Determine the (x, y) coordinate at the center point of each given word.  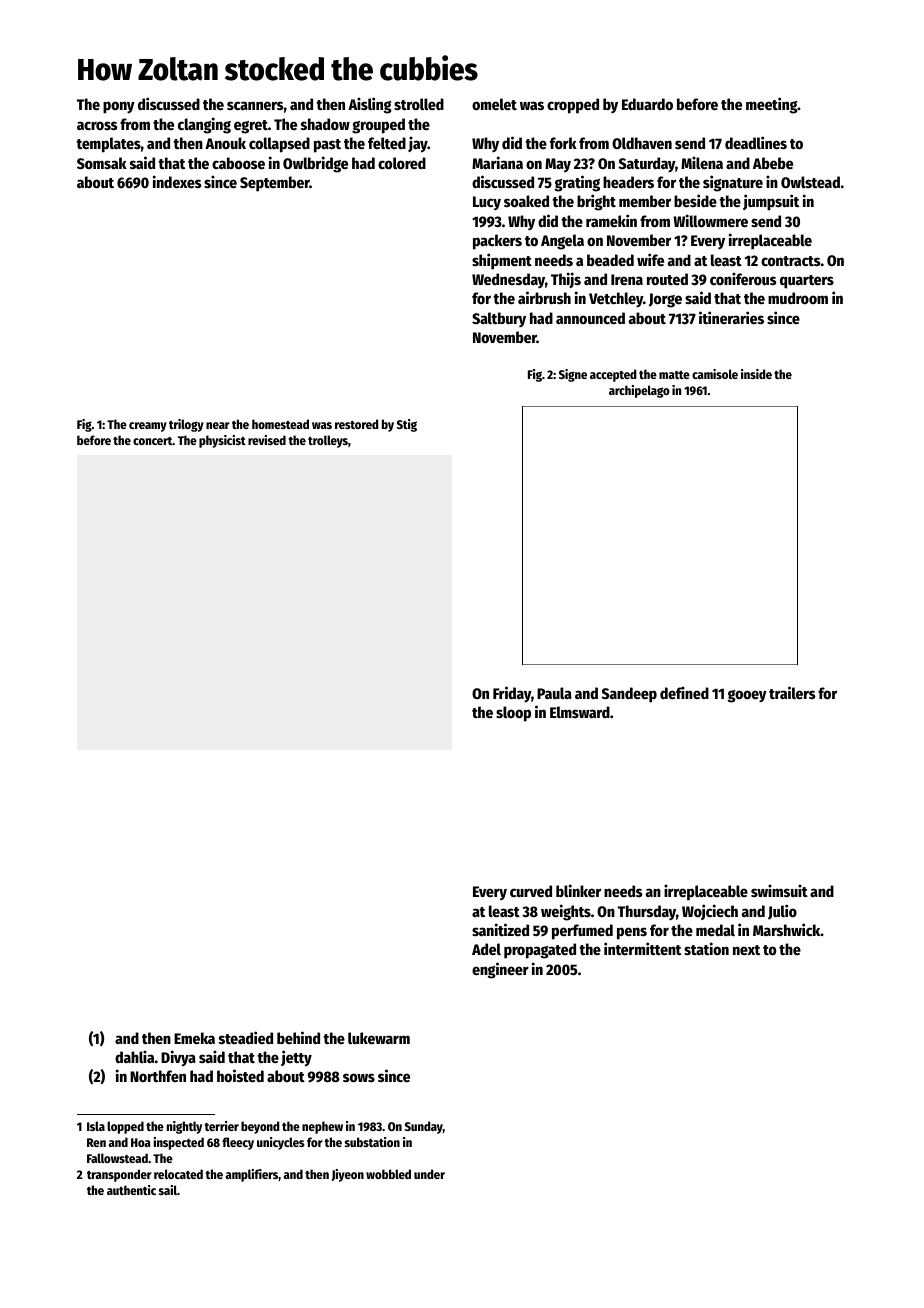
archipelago (639, 391)
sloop (513, 714)
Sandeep (629, 695)
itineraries (731, 317)
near (218, 425)
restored (357, 424)
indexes (177, 181)
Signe (573, 375)
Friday (512, 694)
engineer (500, 970)
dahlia (134, 1056)
